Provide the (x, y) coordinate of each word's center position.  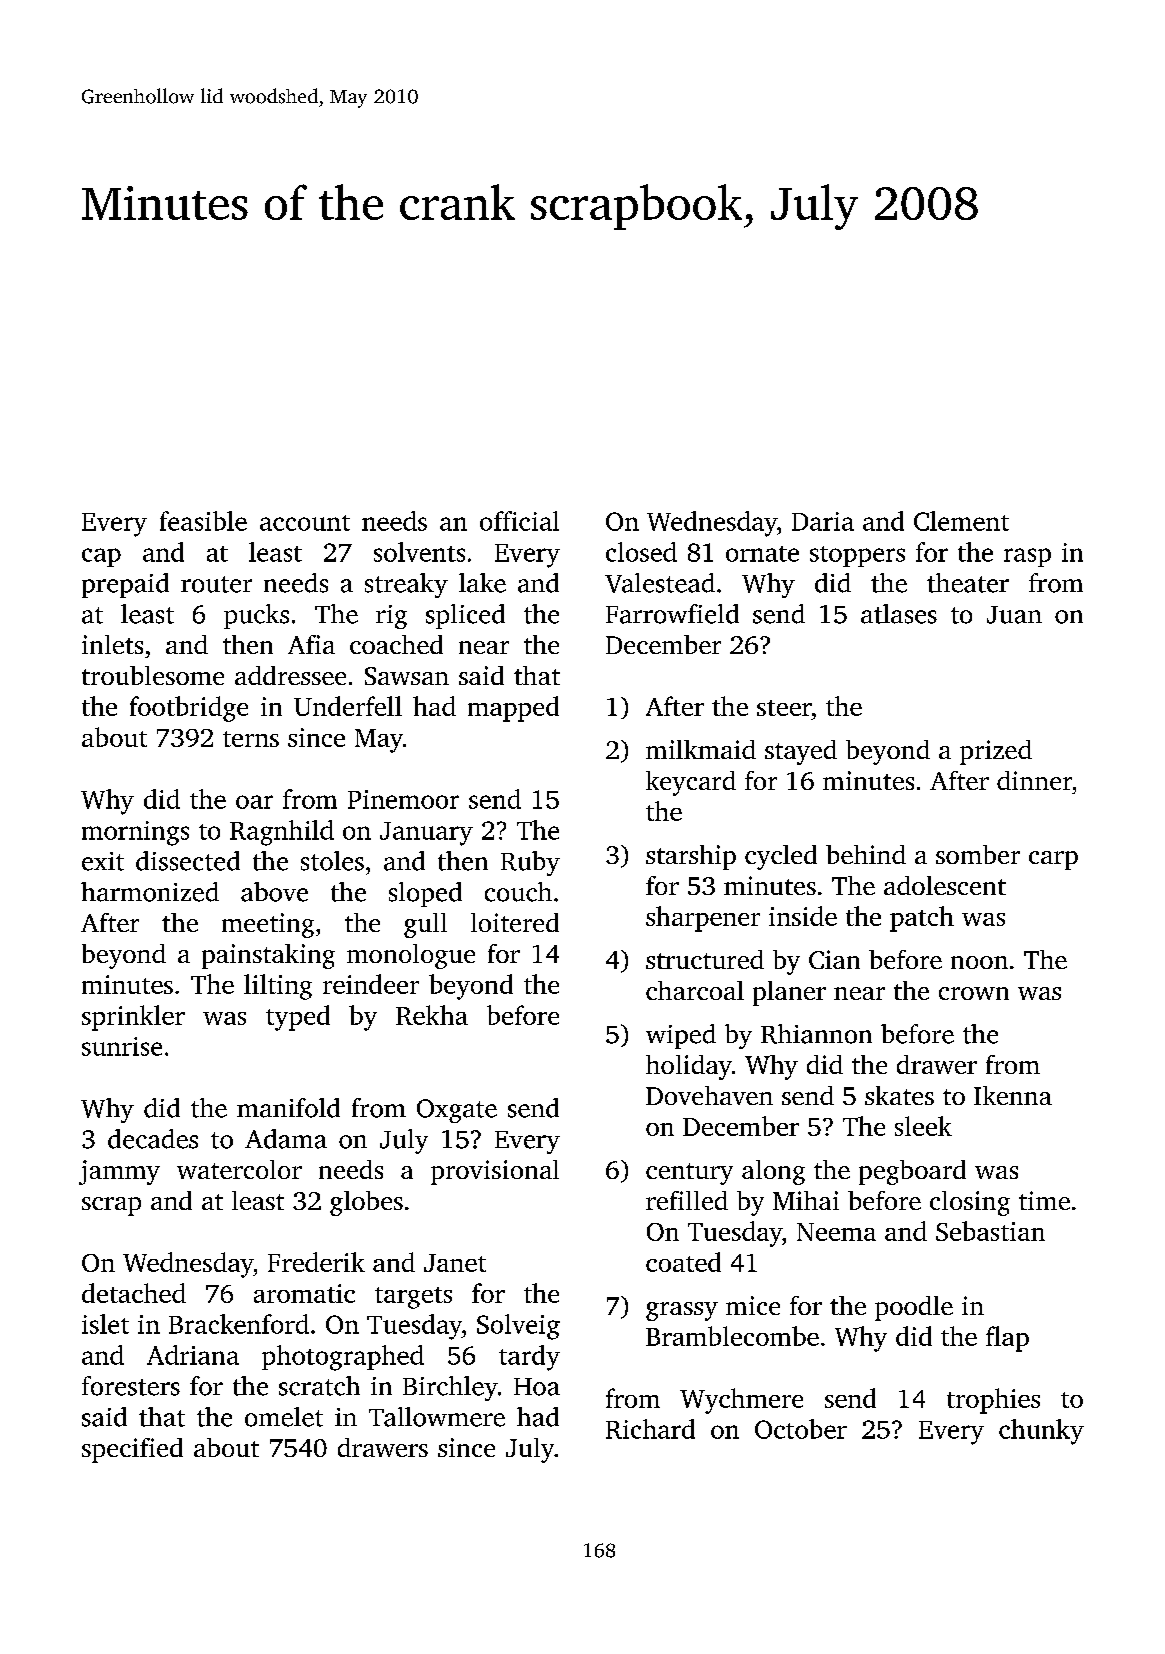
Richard (650, 1429)
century (689, 1174)
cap (101, 557)
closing (970, 1203)
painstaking (268, 956)
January (426, 834)
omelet (284, 1417)
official (519, 521)
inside (803, 916)
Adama (286, 1139)
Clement (961, 521)
